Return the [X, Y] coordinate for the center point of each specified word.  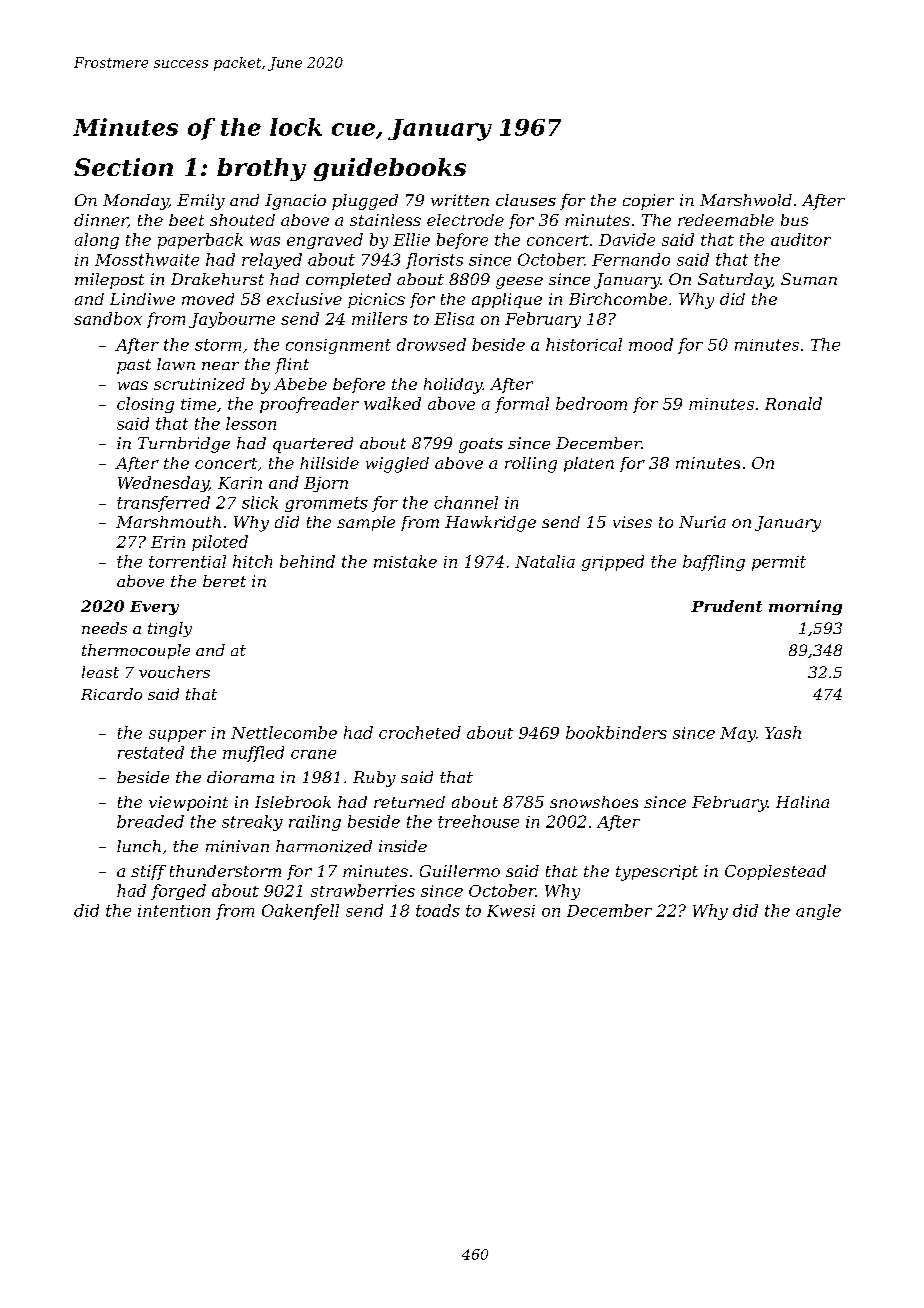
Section [123, 167]
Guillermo [460, 871]
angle [818, 912]
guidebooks [390, 169]
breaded [150, 821]
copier [648, 202]
